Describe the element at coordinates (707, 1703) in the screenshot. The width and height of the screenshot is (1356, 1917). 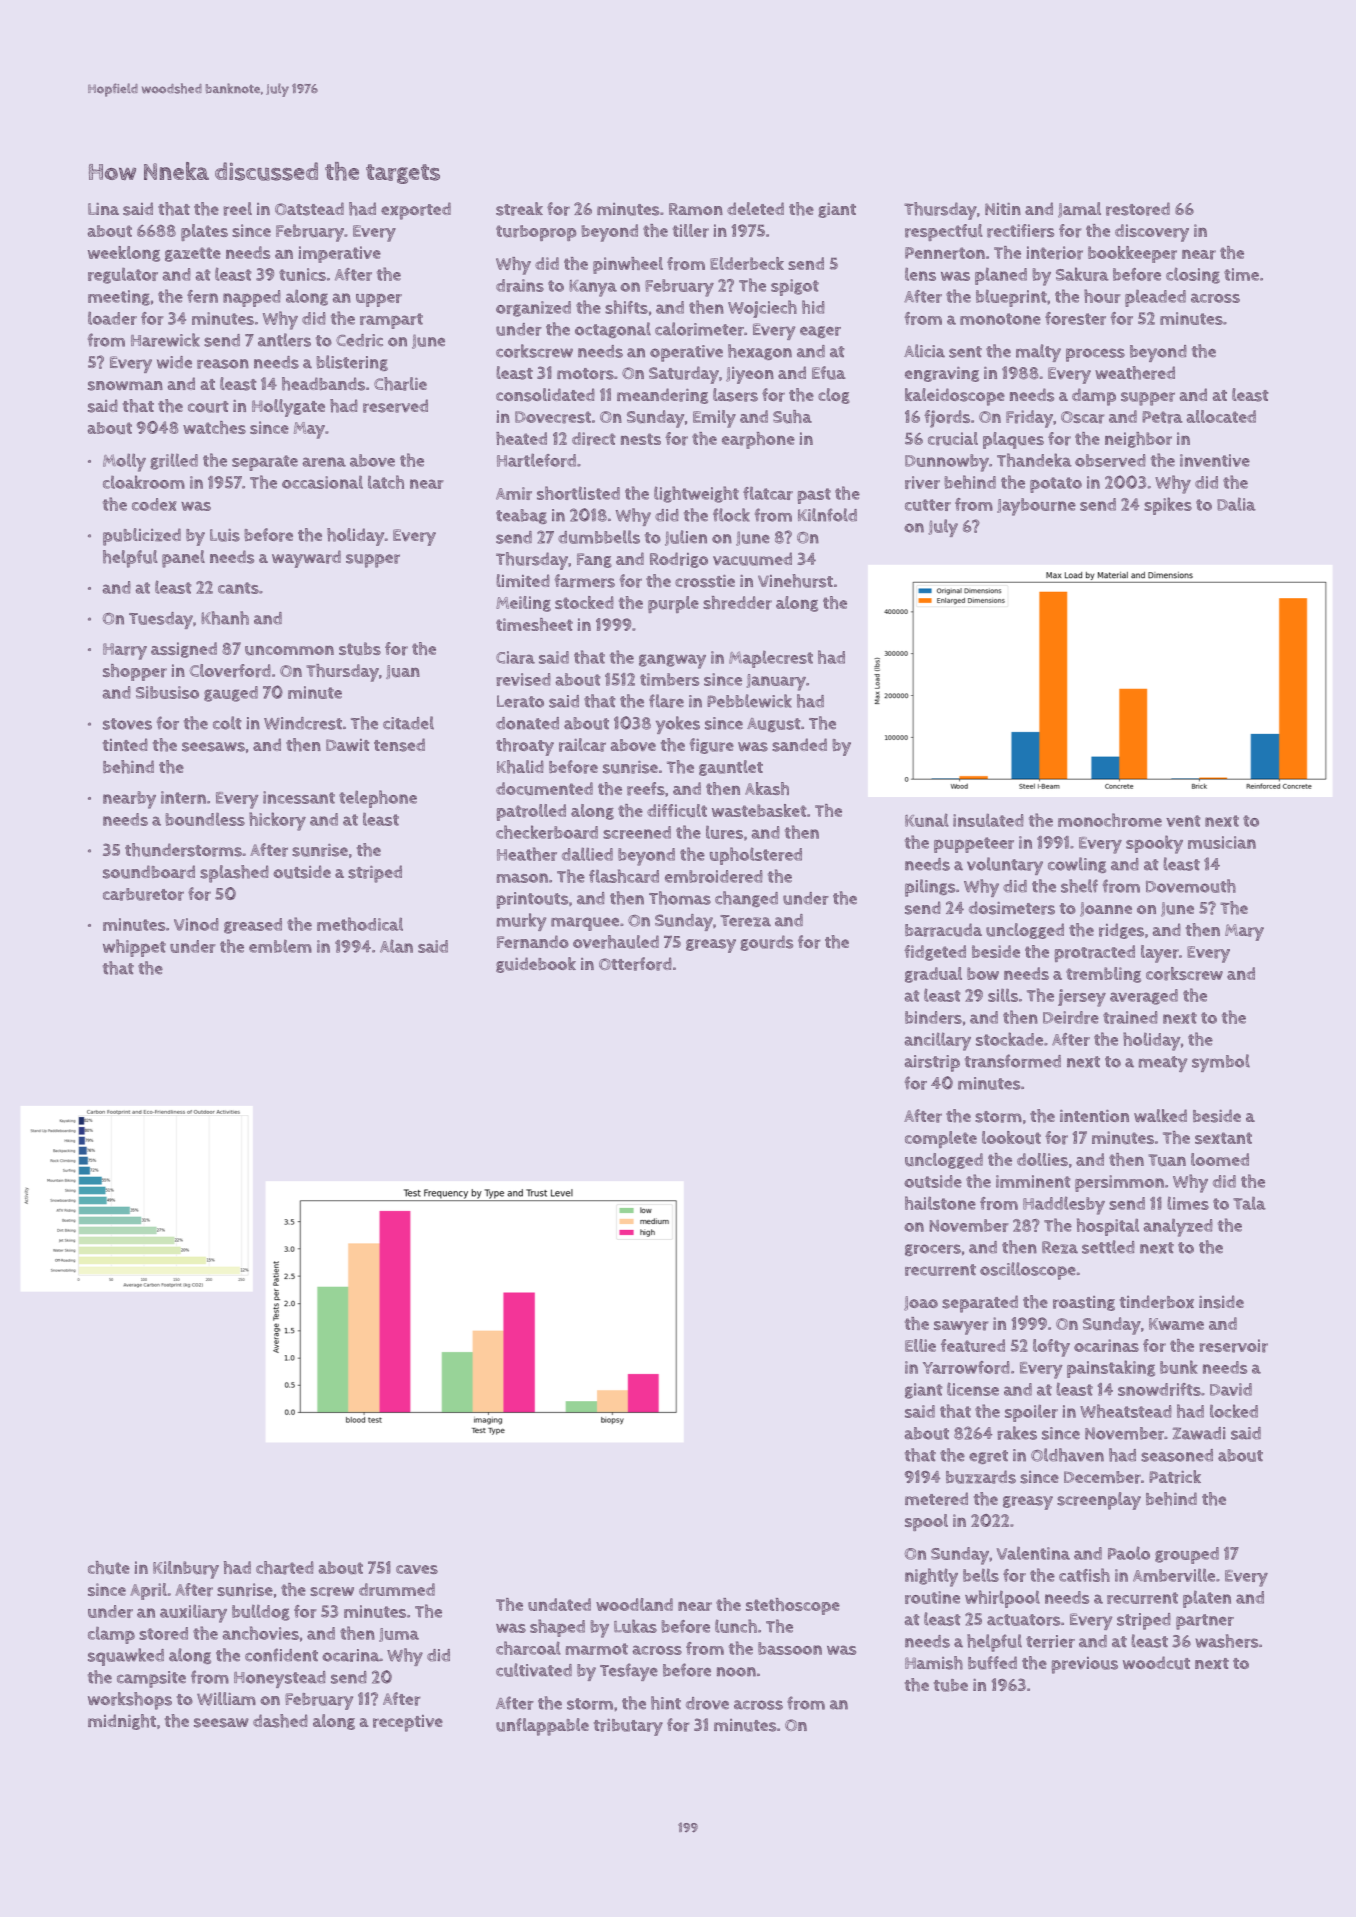
I see `drove` at that location.
